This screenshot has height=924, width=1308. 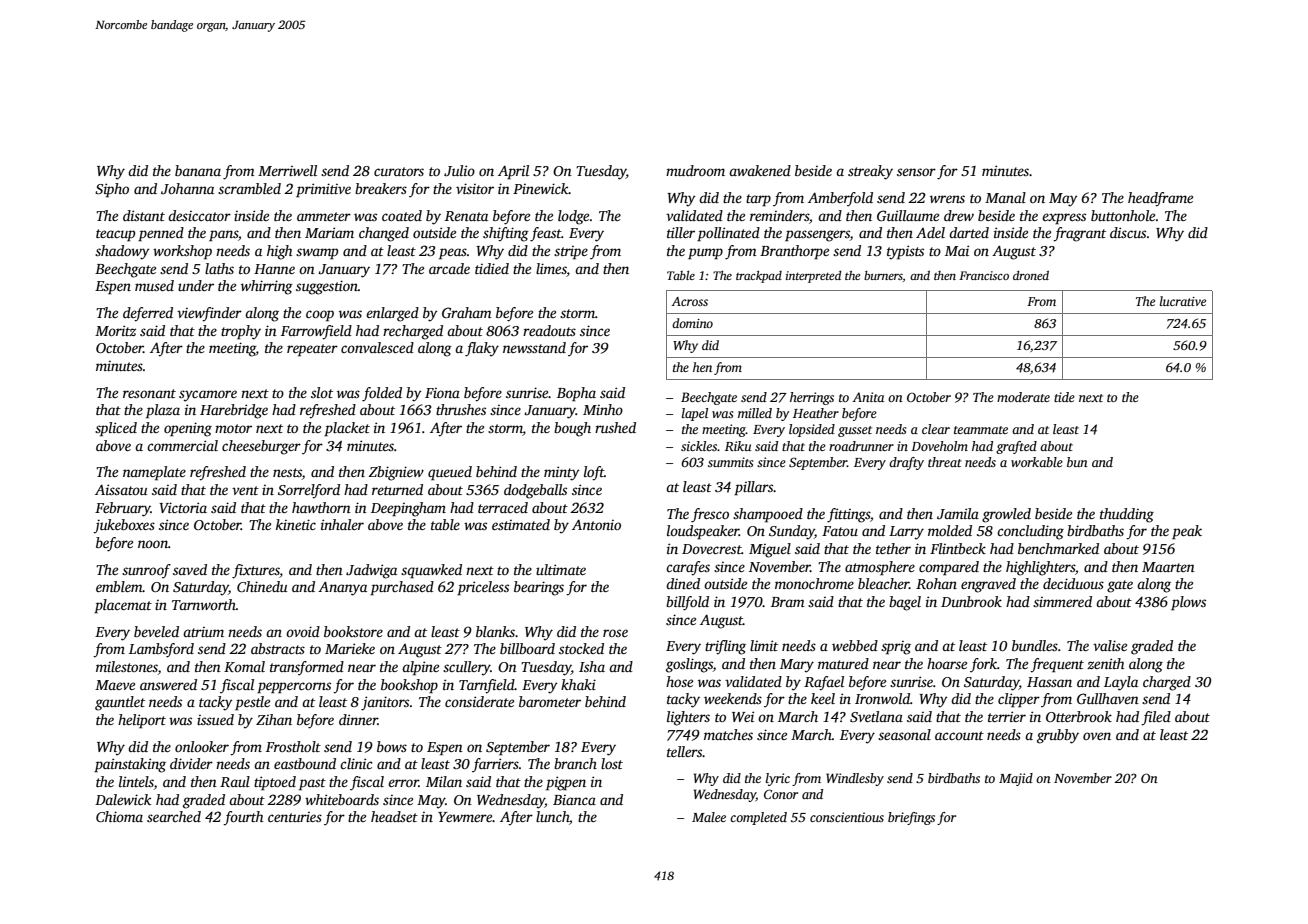 I want to click on thudding, so click(x=1127, y=515).
